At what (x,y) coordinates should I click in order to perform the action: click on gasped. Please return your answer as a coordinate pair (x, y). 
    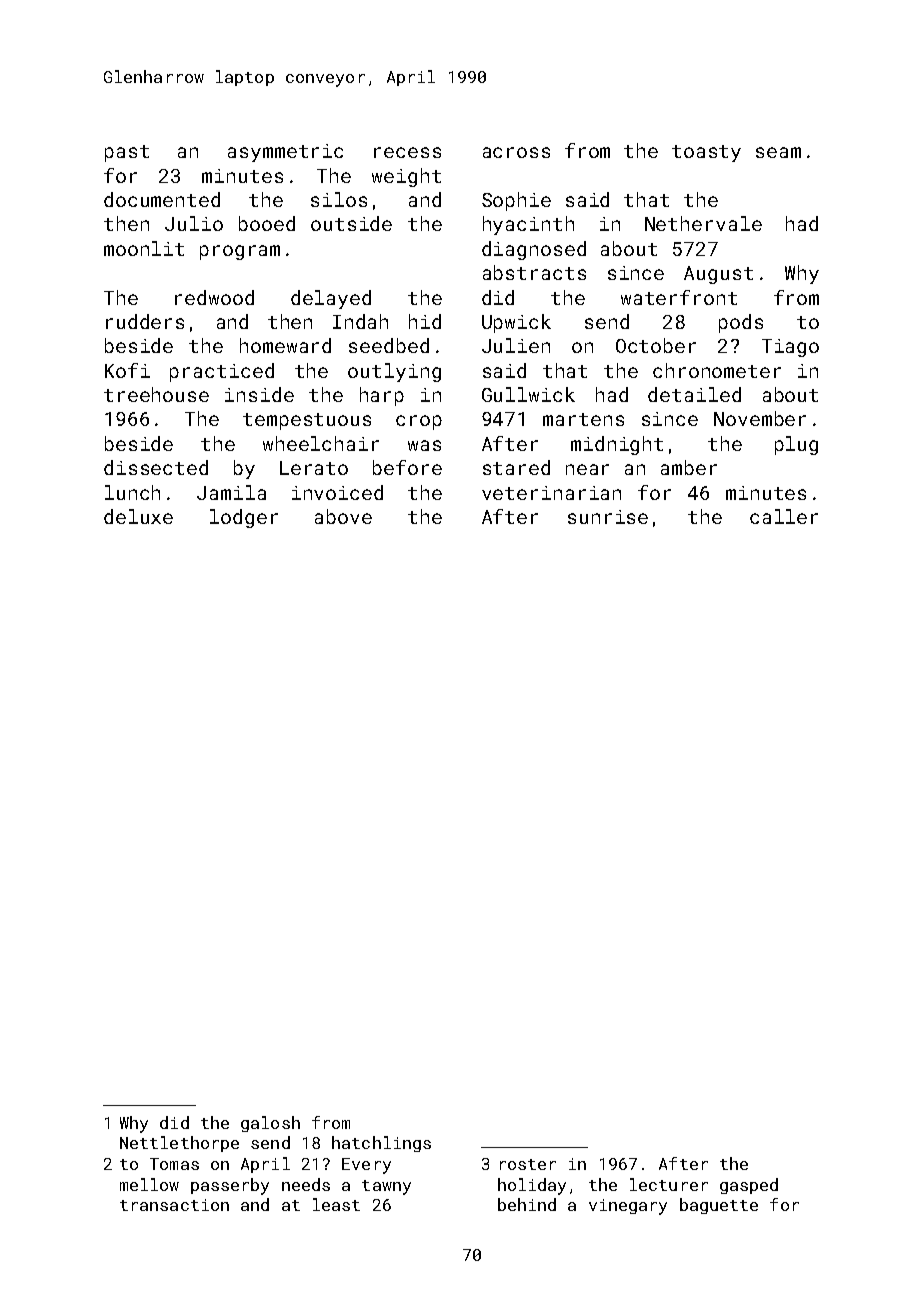
    Looking at the image, I should click on (749, 1186).
